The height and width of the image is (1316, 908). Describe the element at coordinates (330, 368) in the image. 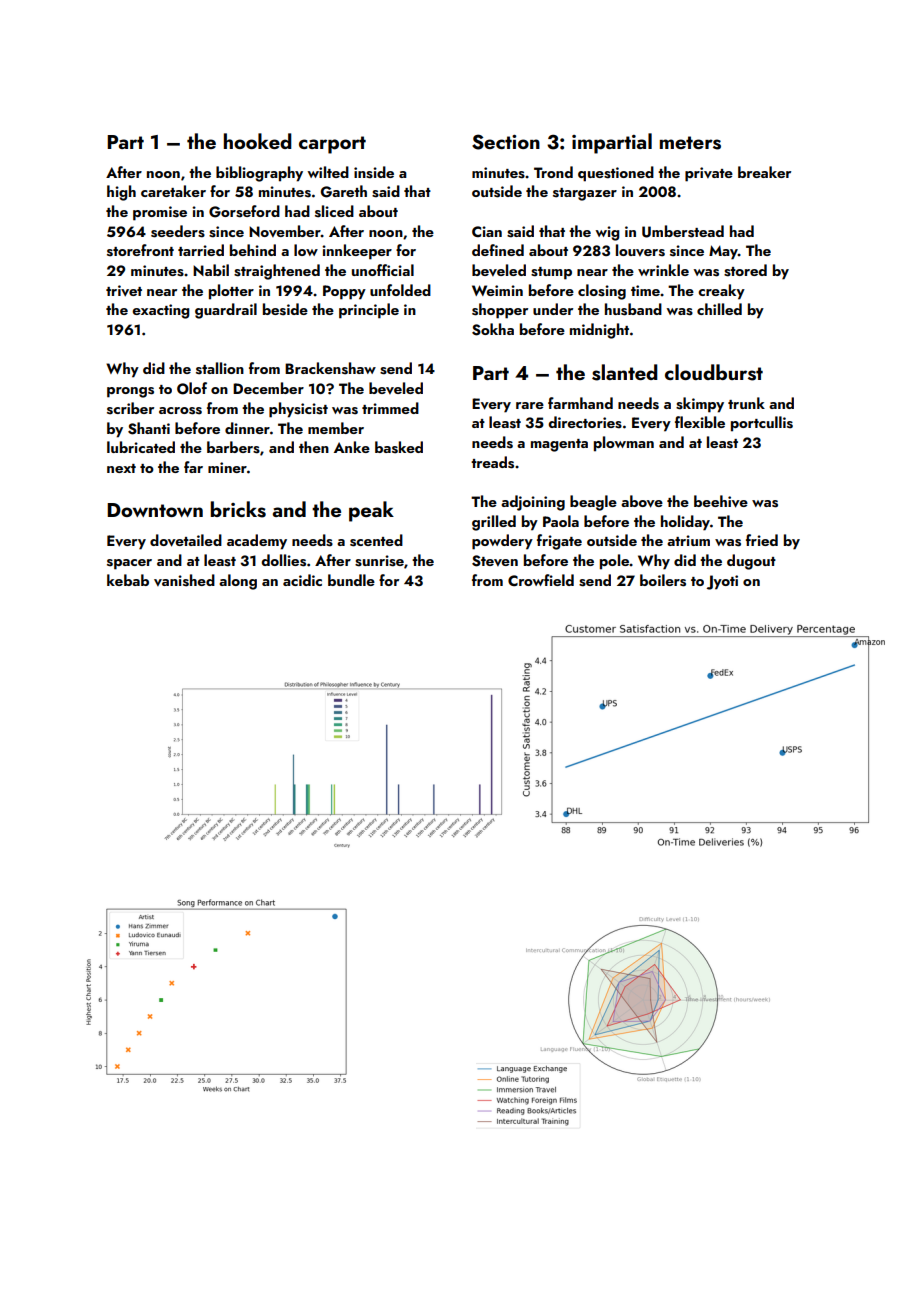

I see `Brackenshaw` at that location.
